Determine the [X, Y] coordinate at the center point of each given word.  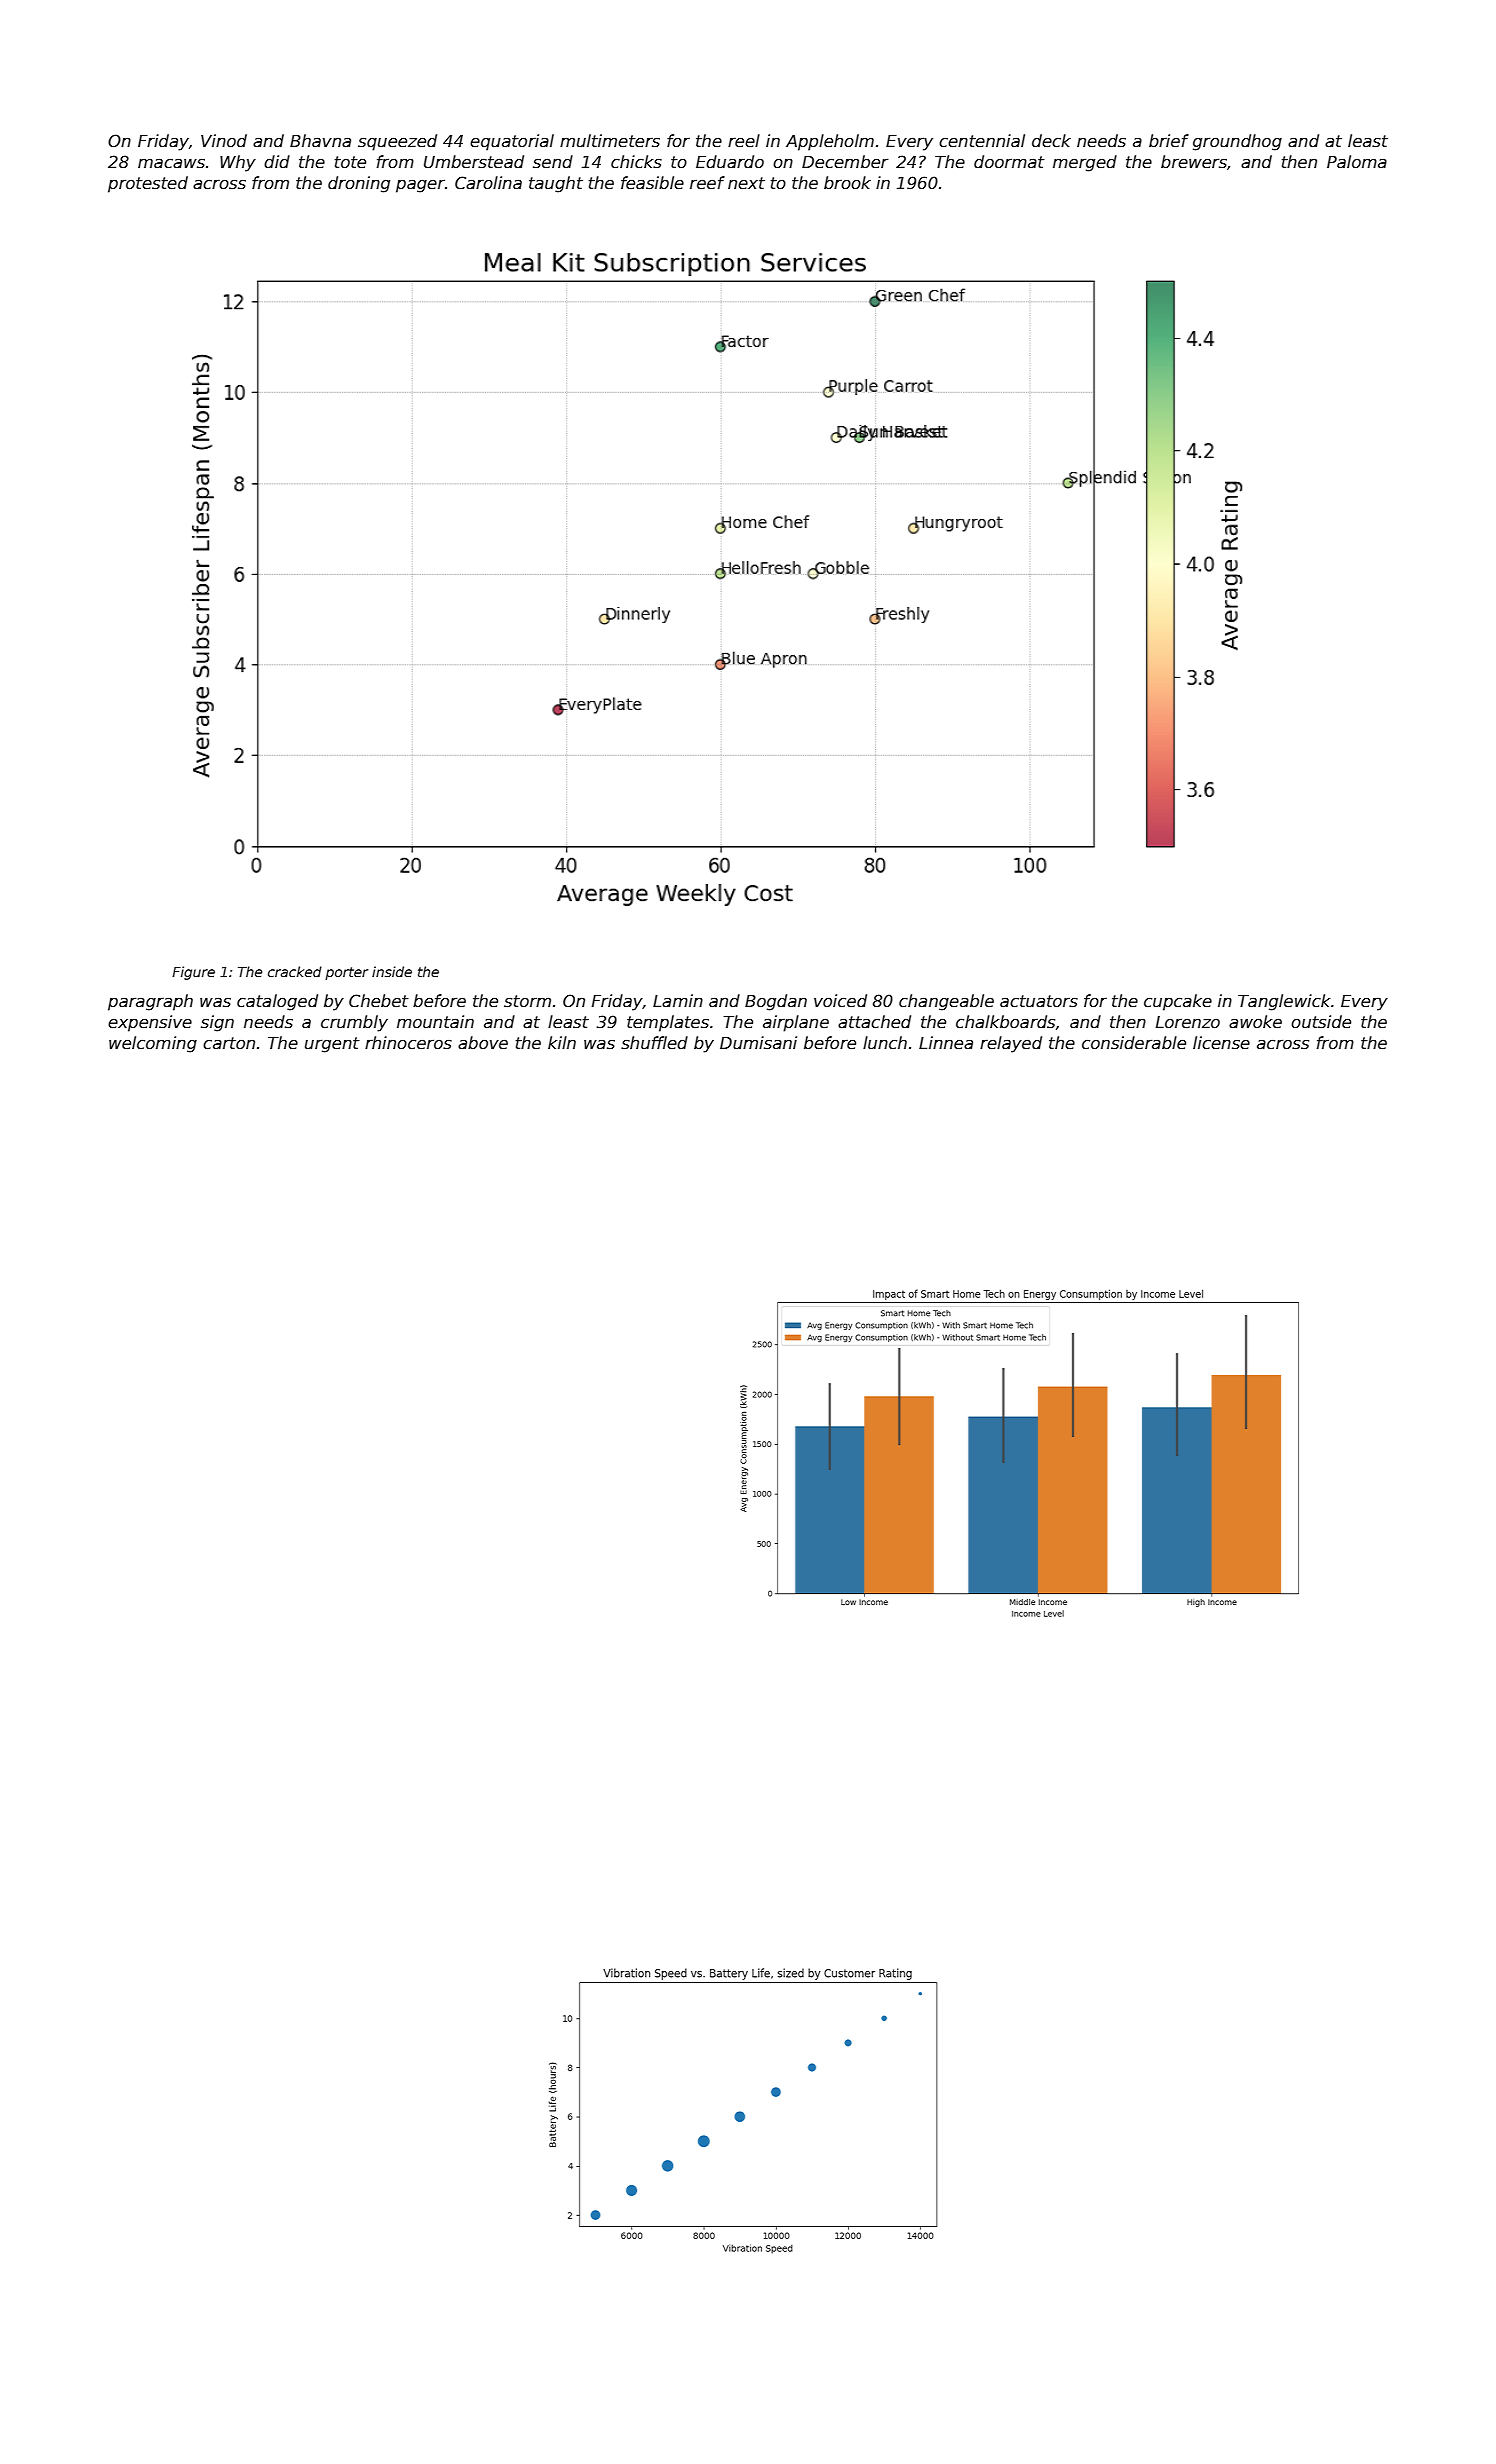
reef [707, 183]
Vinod [224, 141]
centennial [982, 141]
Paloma [1357, 162]
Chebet [379, 1001]
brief [1169, 141]
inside [392, 971]
